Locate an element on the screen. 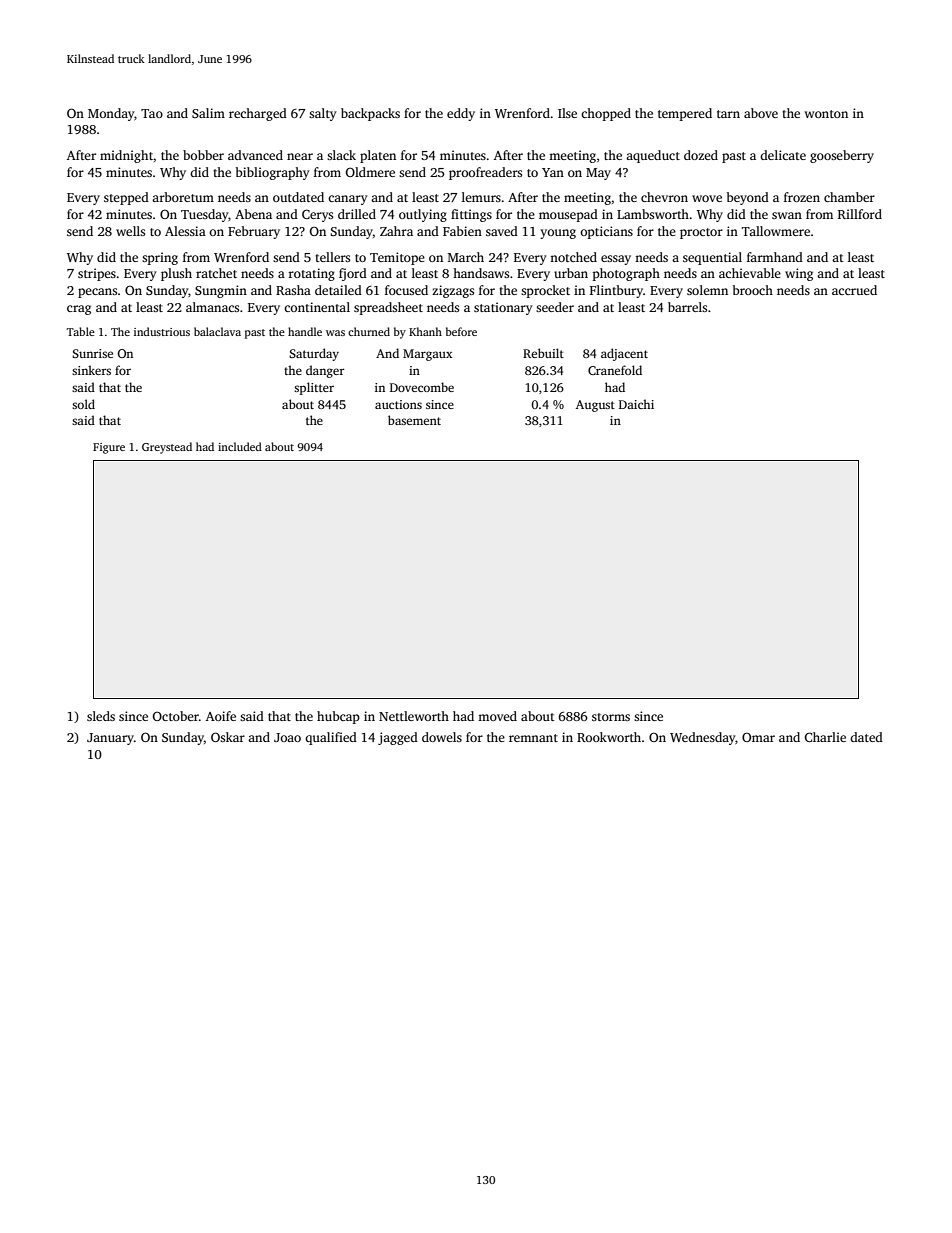 The height and width of the screenshot is (1233, 952). bobber is located at coordinates (203, 155).
